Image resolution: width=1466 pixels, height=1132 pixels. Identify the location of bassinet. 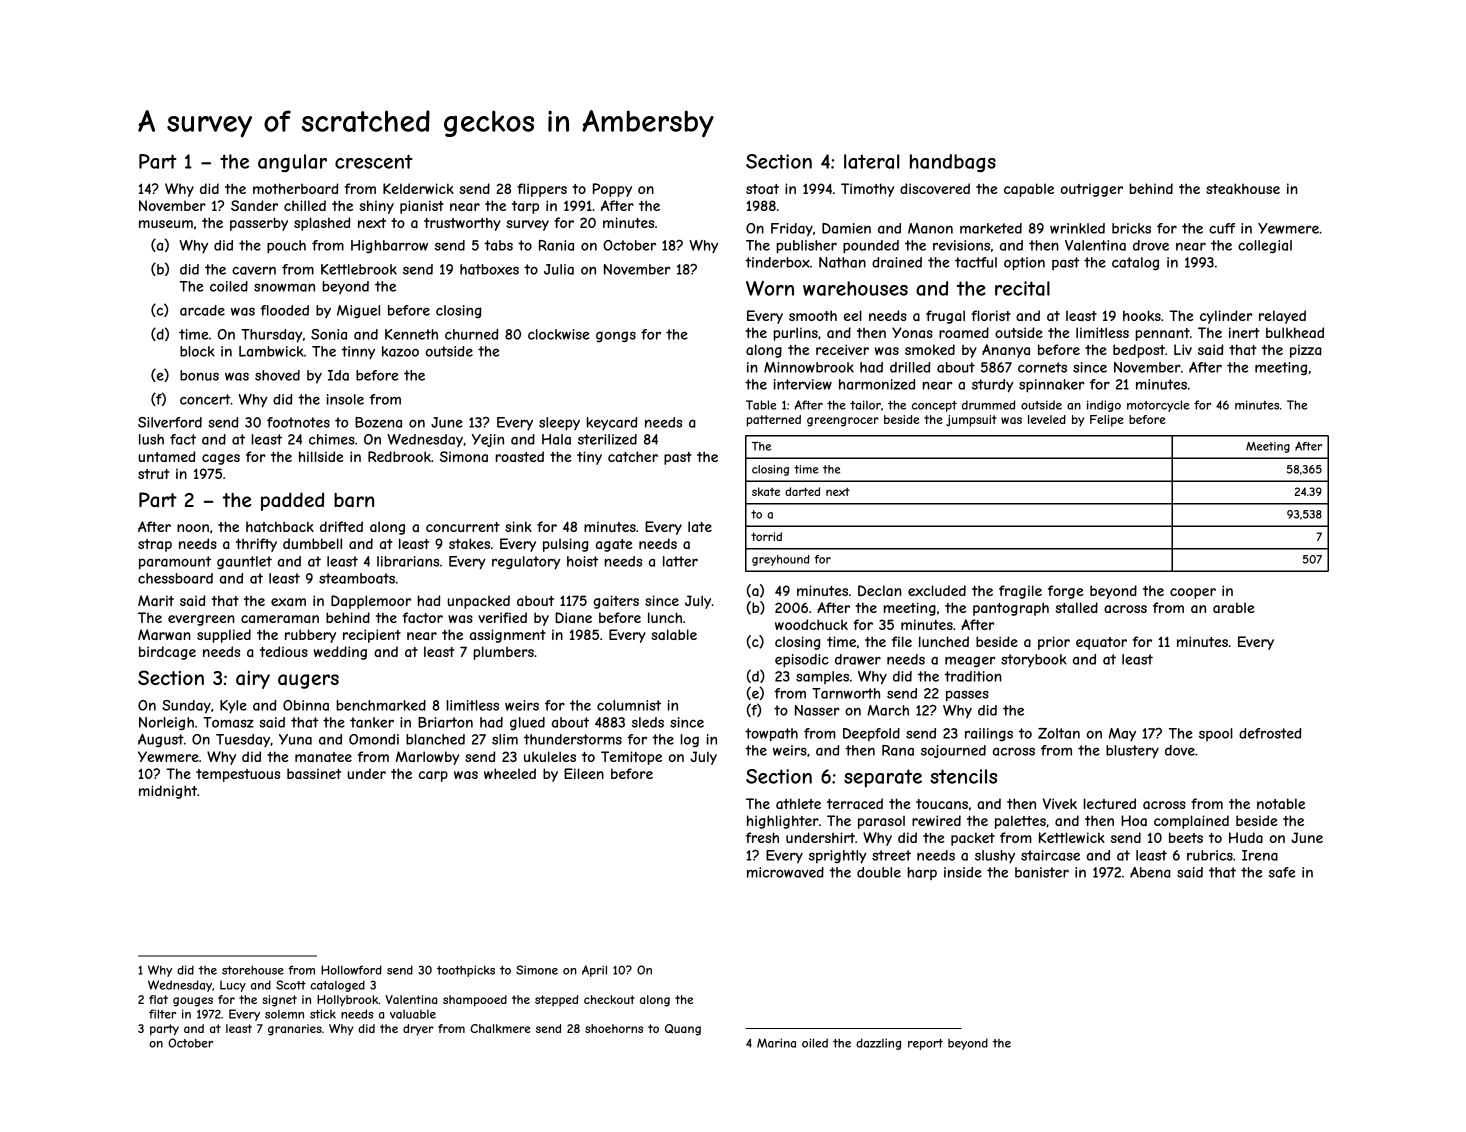
(314, 773).
